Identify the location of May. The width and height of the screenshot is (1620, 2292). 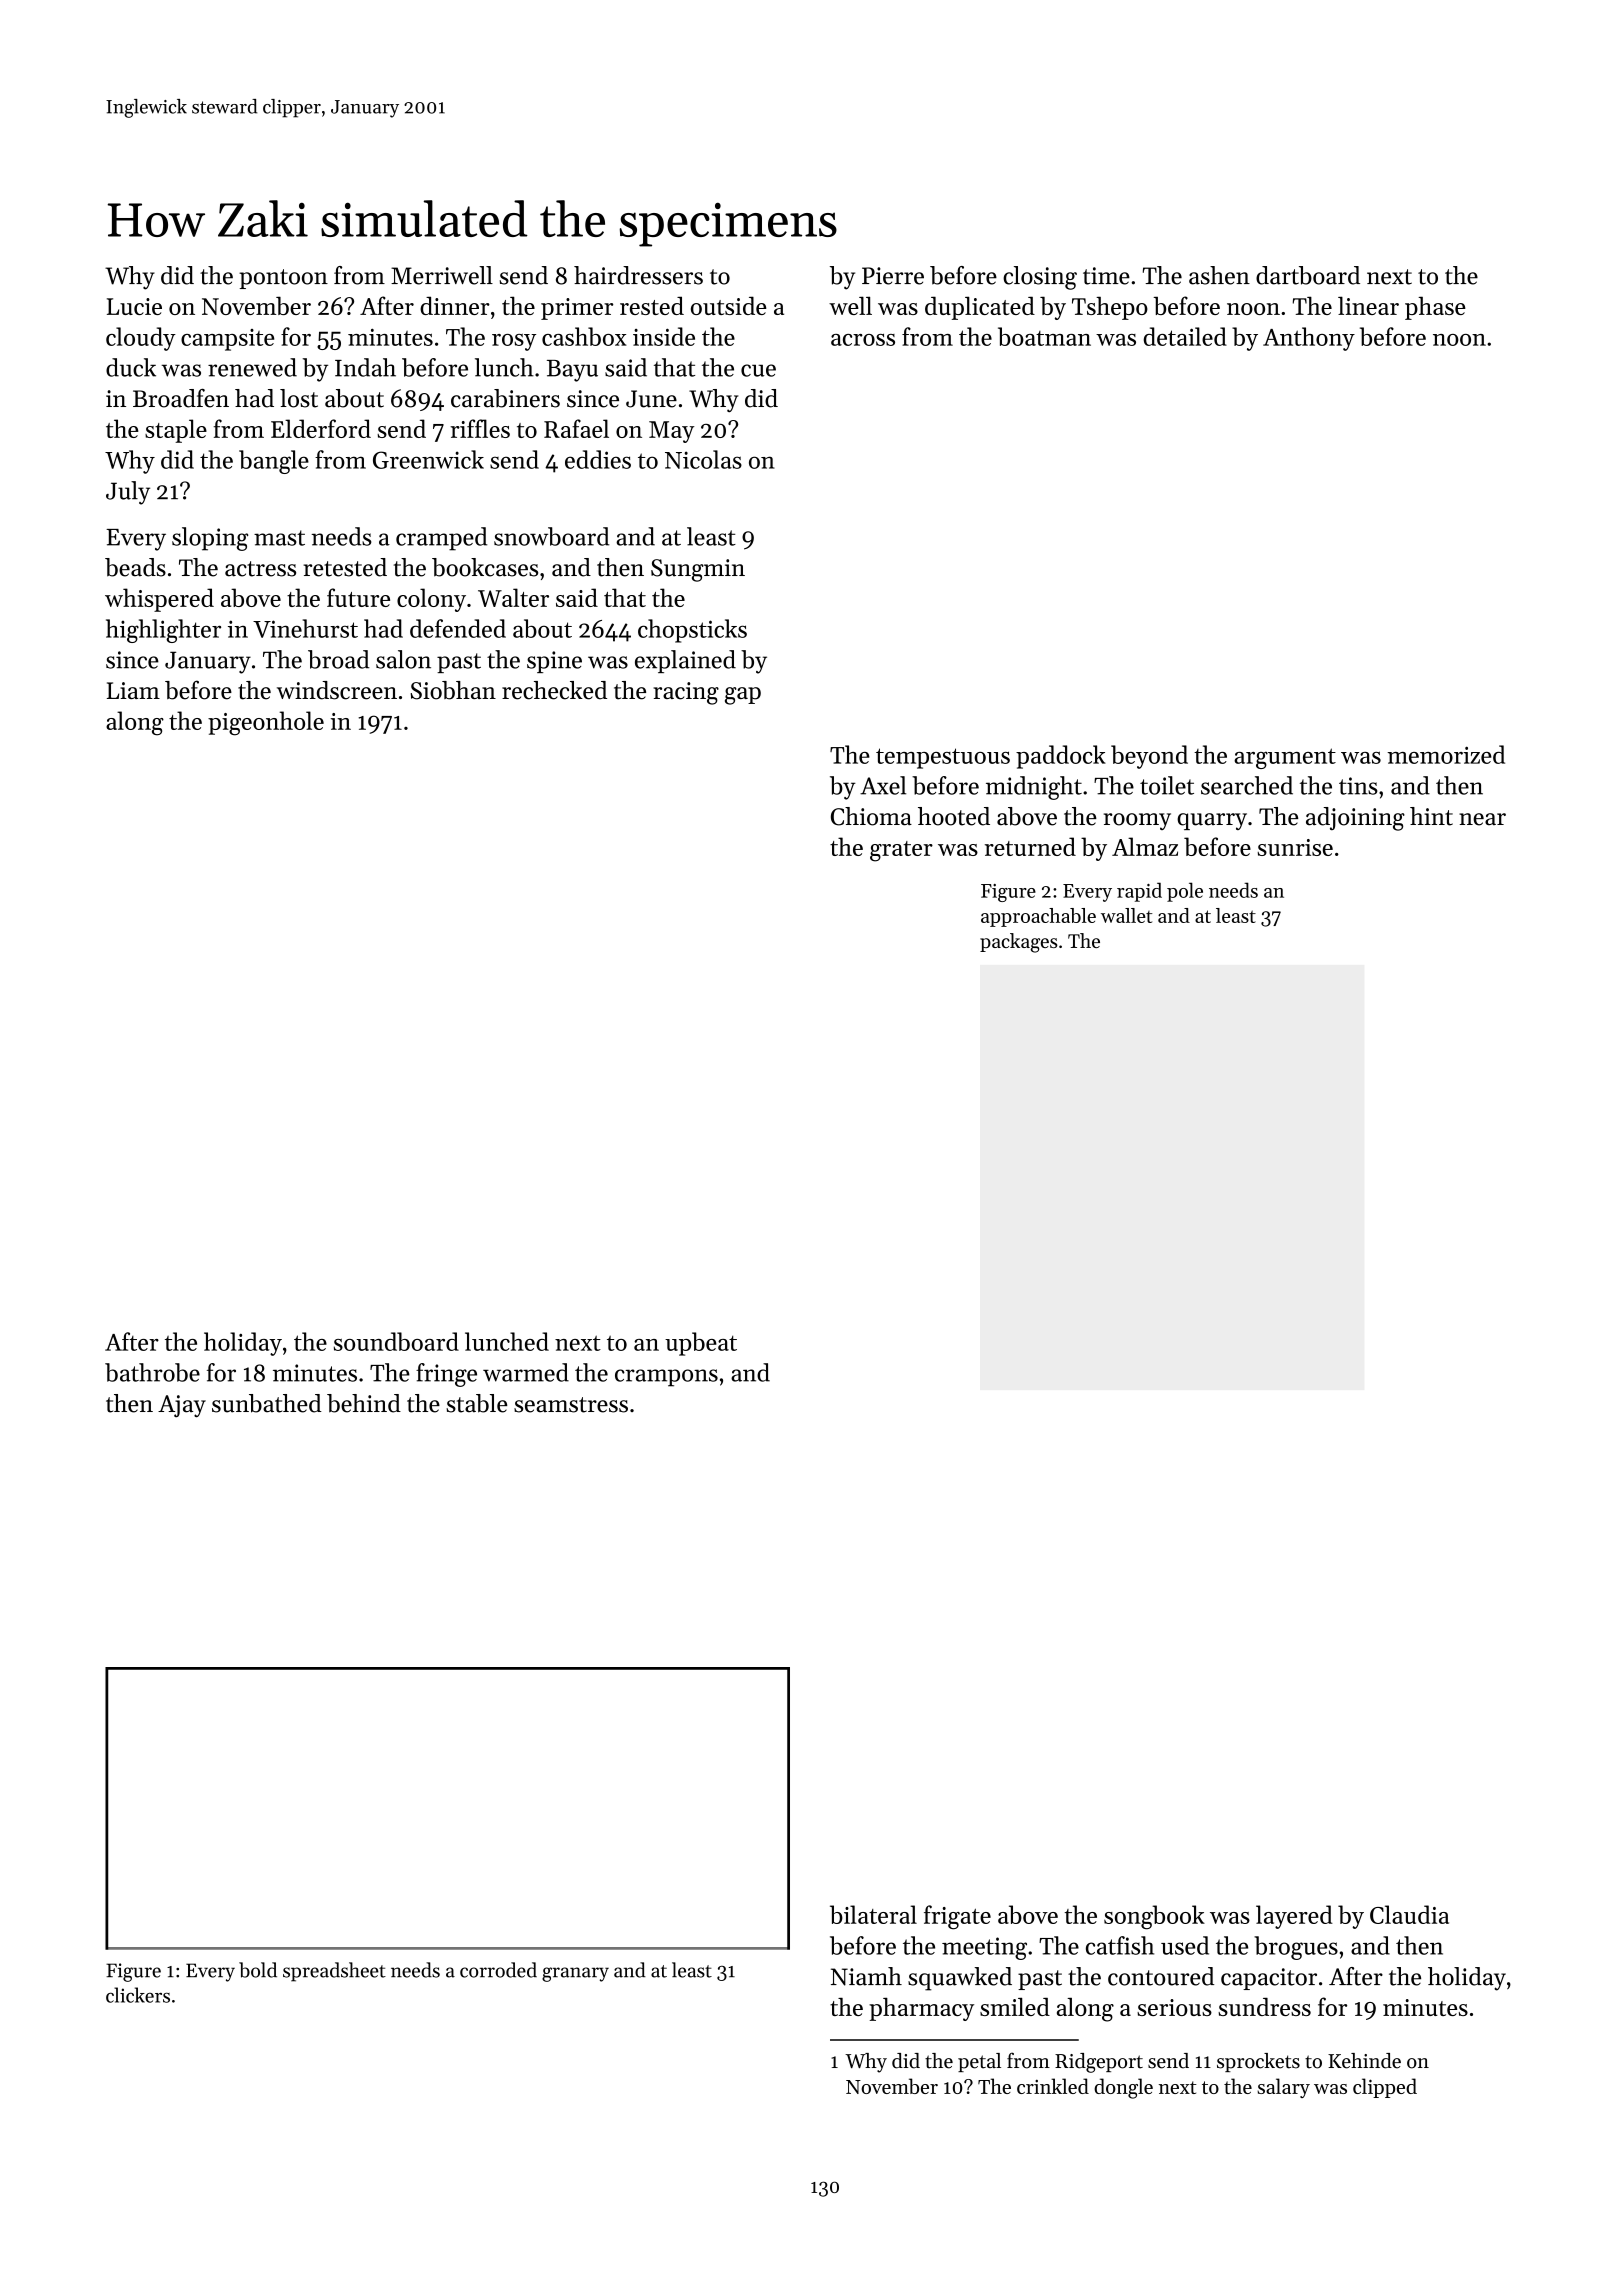
(671, 432).
